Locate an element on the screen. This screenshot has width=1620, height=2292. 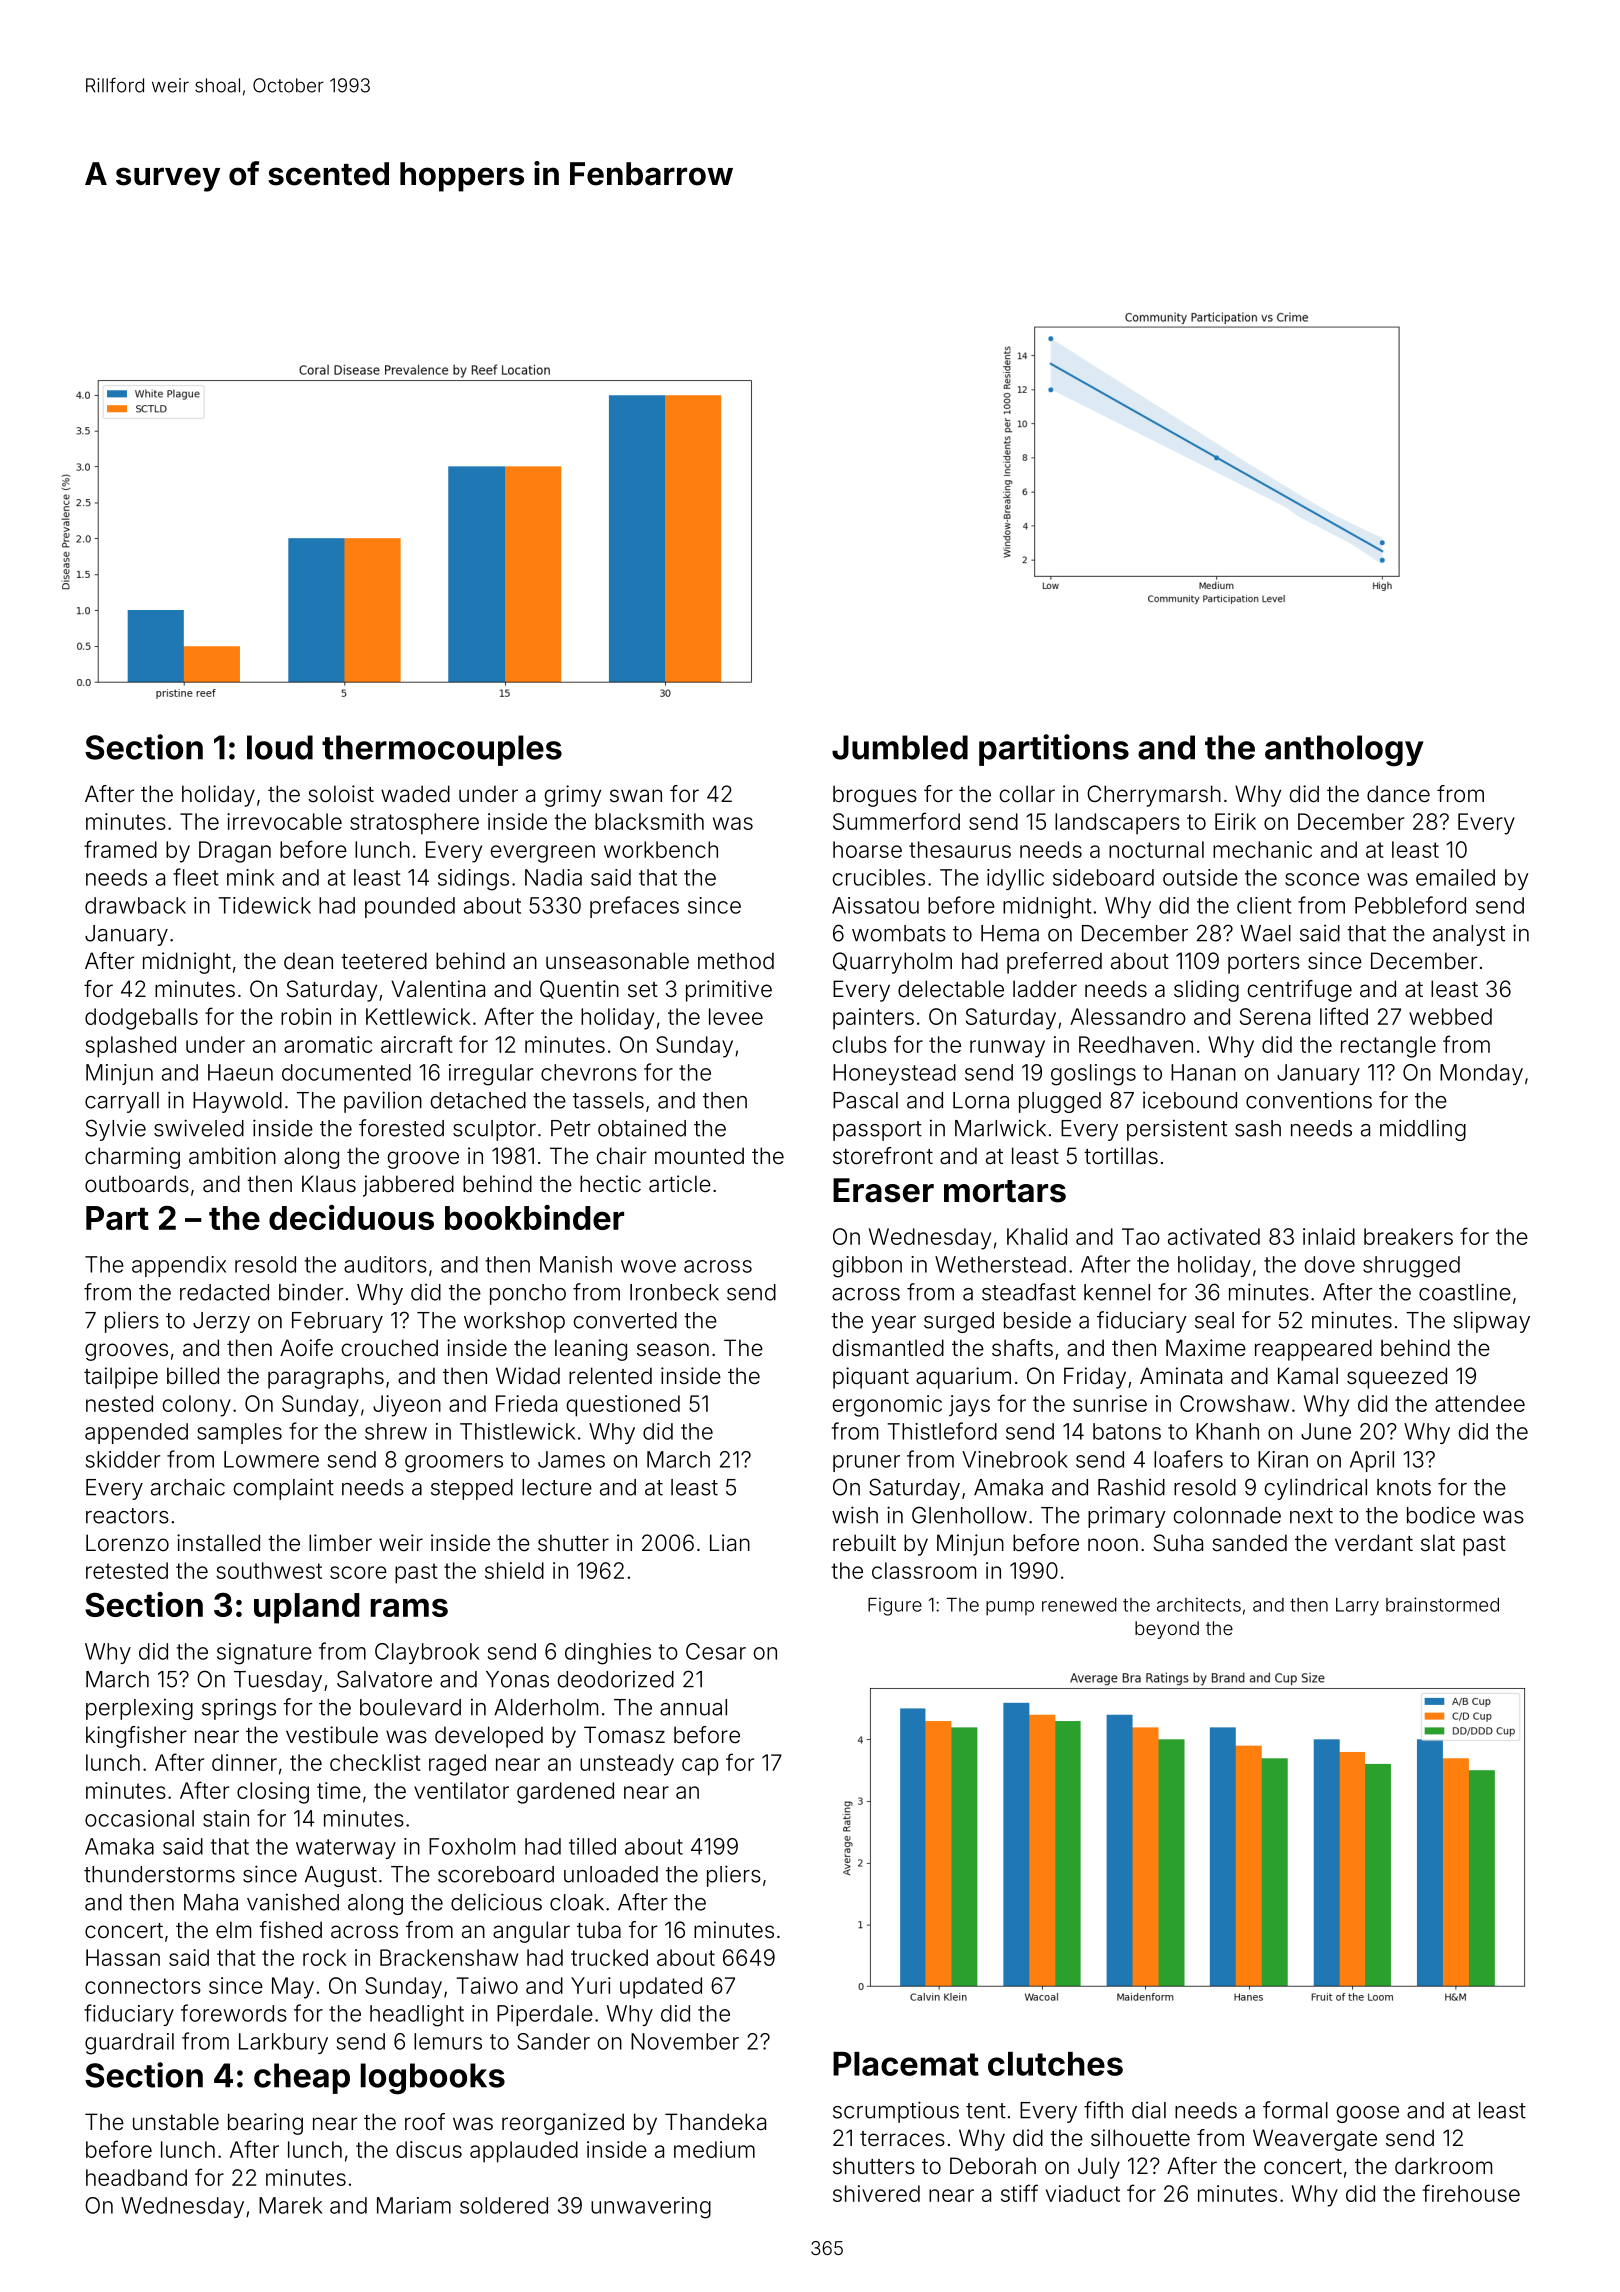
Placemat is located at coordinates (906, 2064).
